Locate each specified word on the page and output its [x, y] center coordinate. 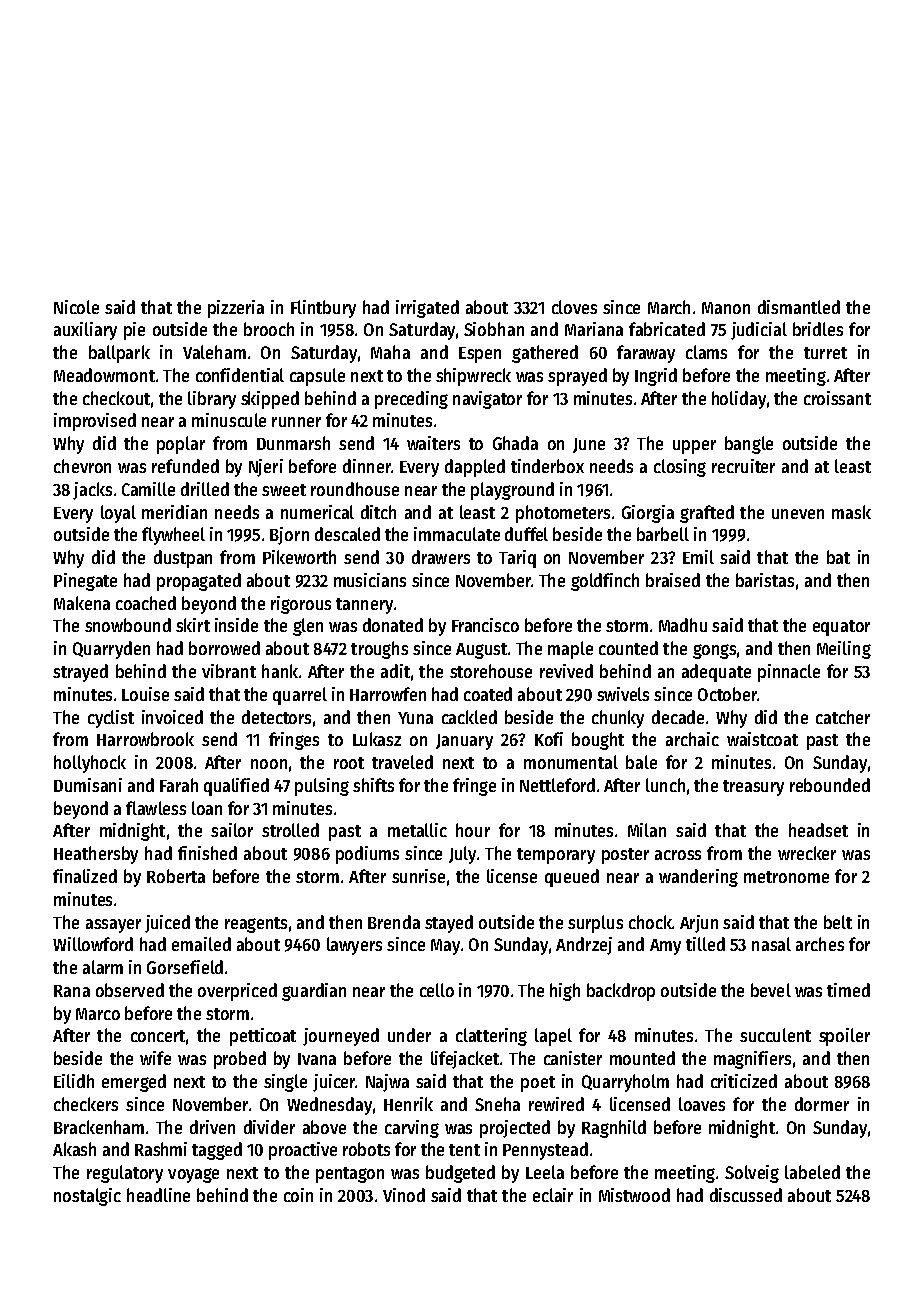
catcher [843, 717]
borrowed [224, 648]
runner [296, 422]
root [349, 763]
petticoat [263, 1037]
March [669, 307]
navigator [487, 400]
